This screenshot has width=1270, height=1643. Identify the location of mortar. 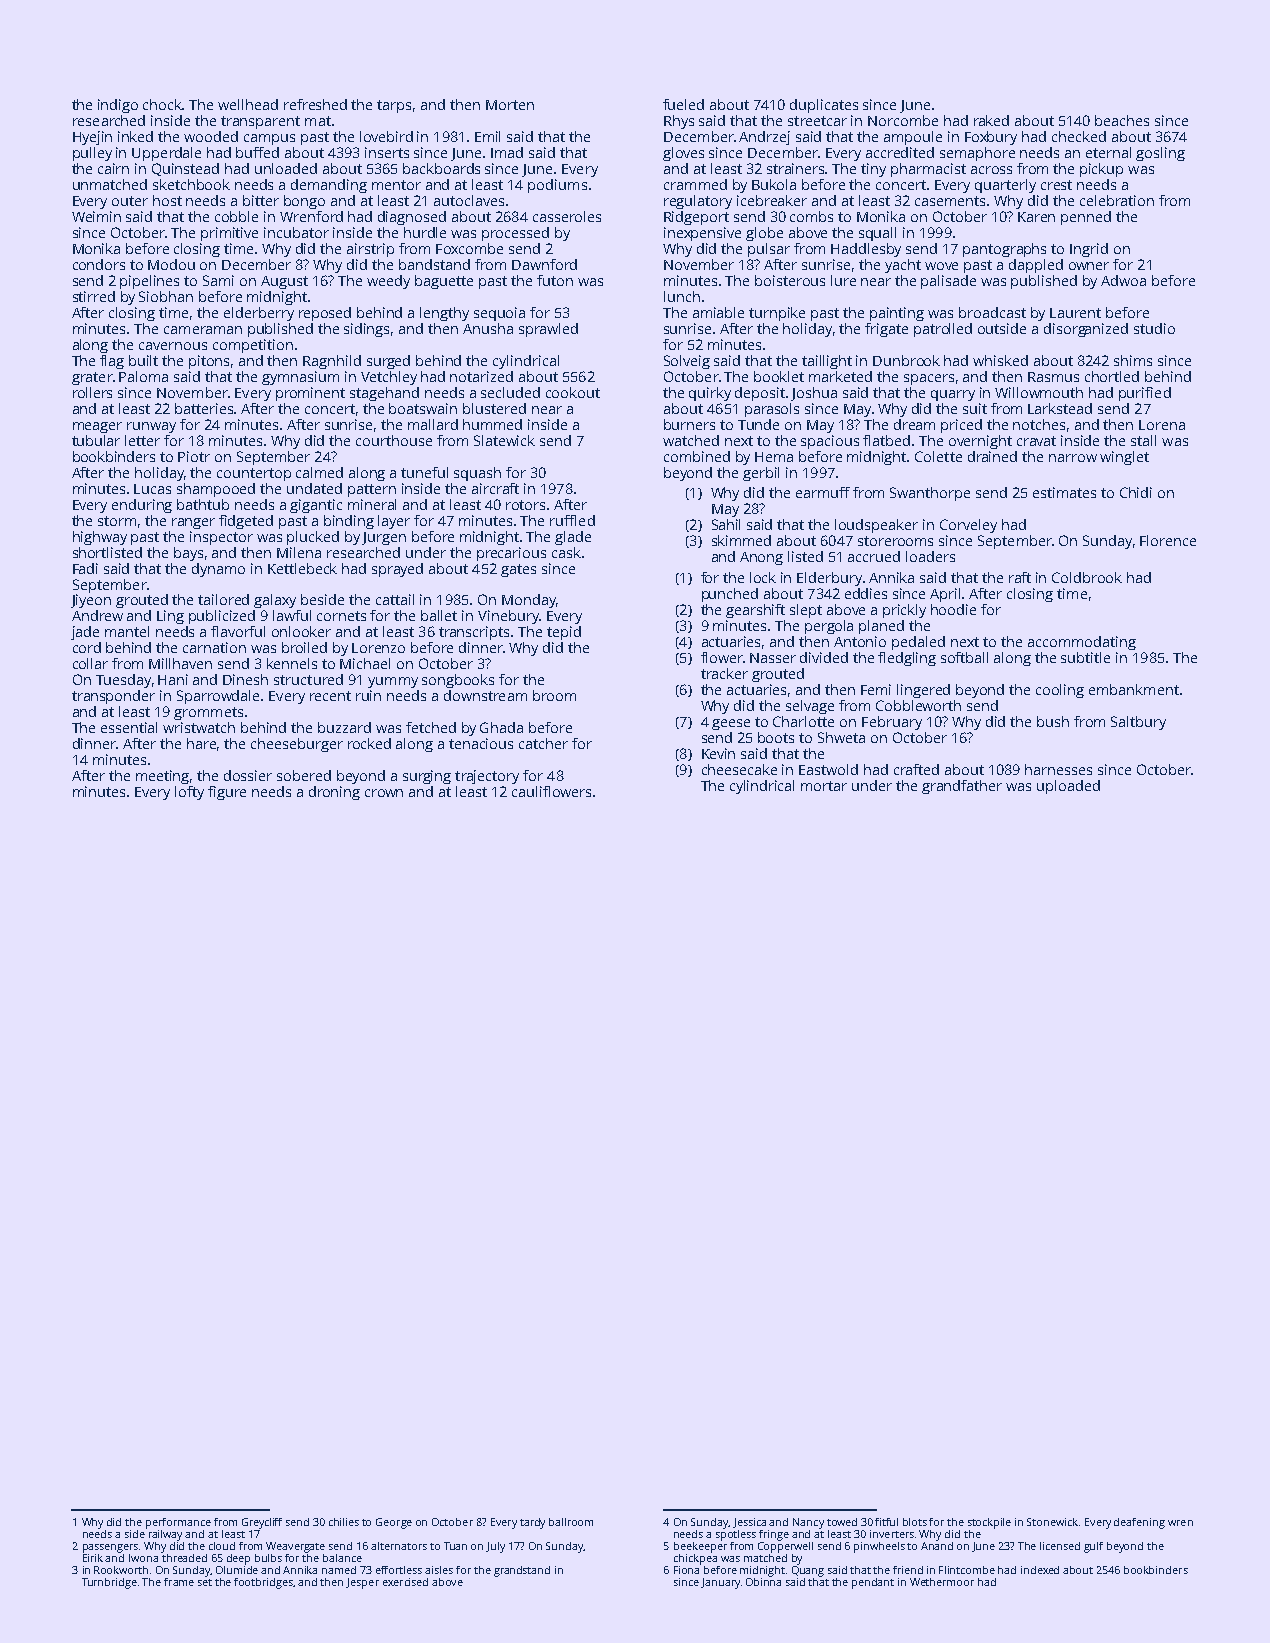
(824, 786).
